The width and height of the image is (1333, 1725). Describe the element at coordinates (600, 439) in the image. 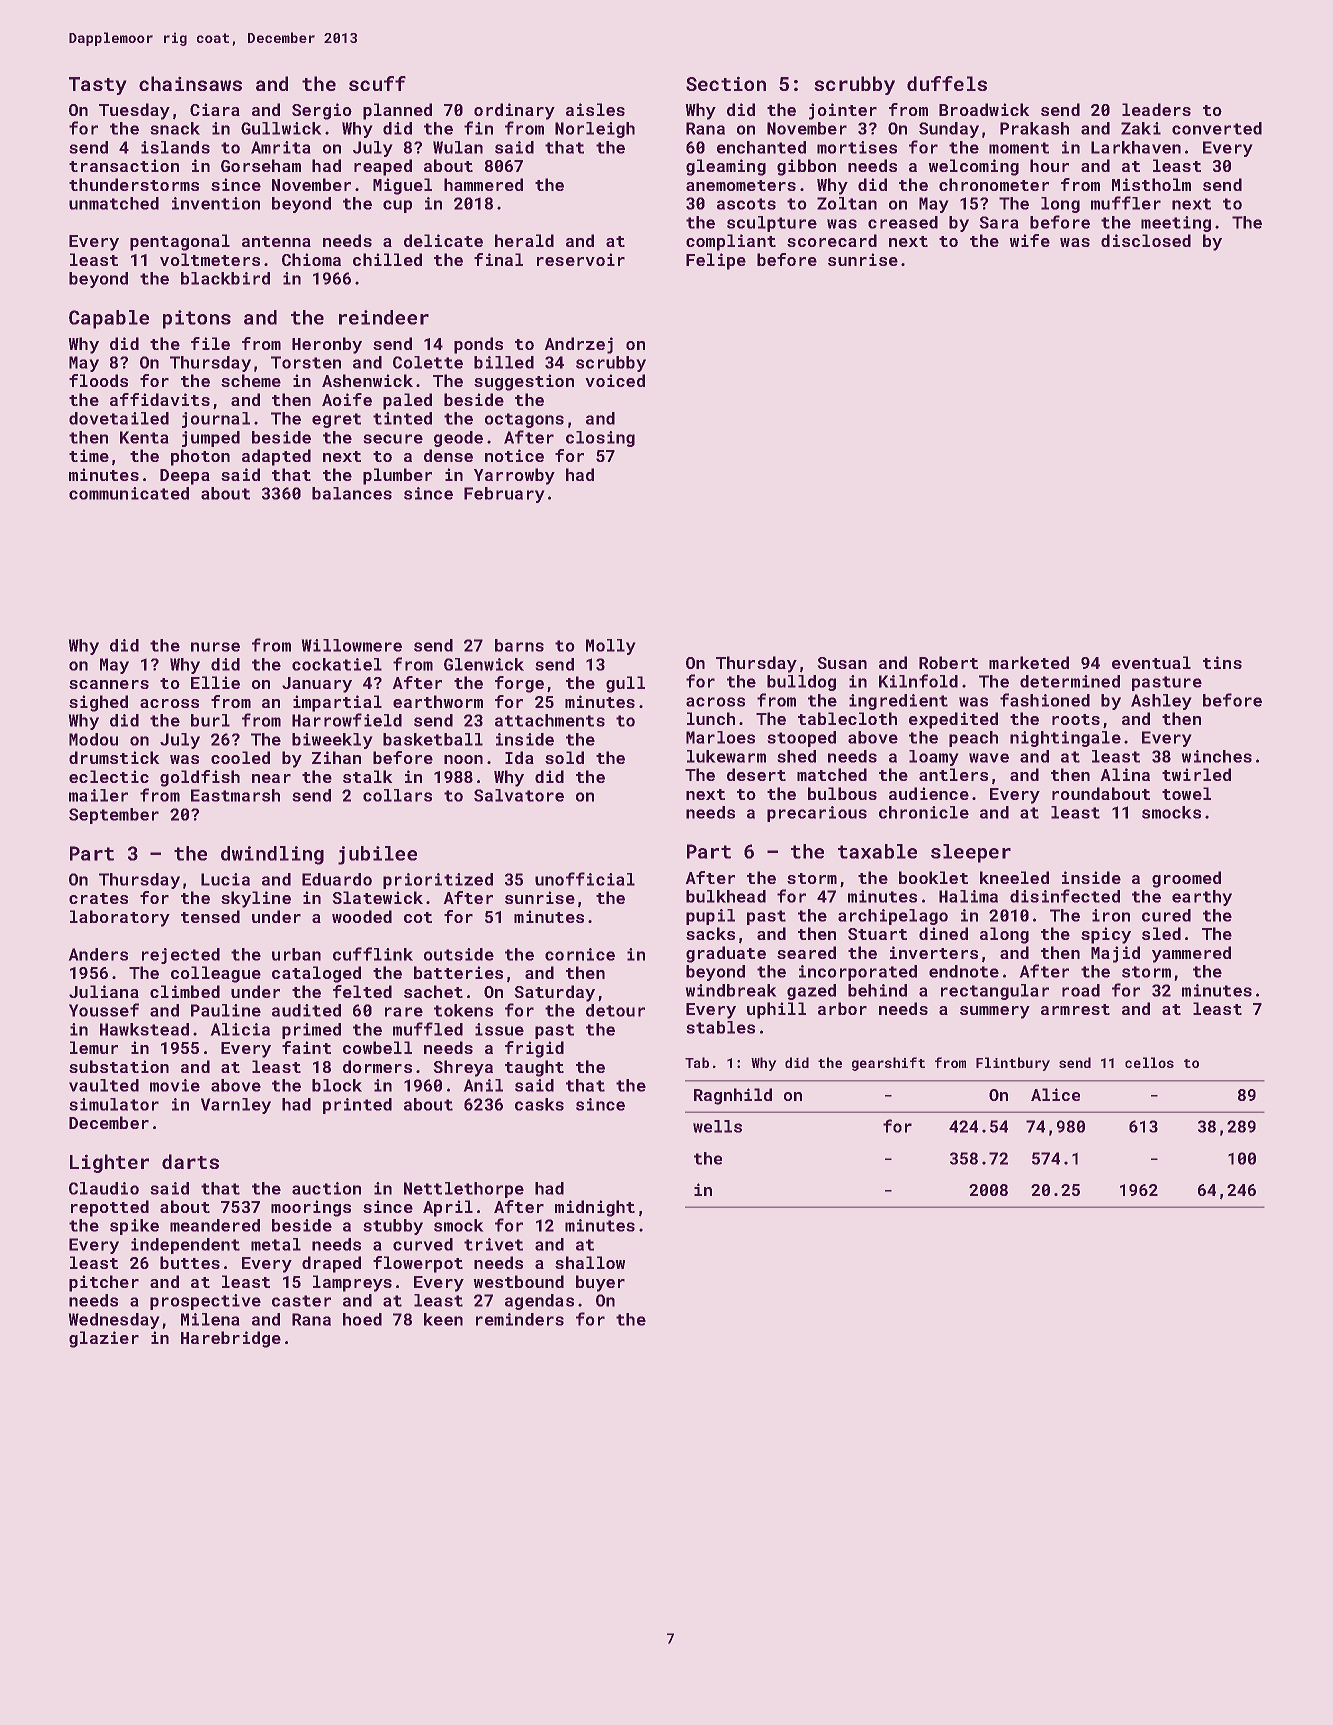

I see `closing` at that location.
